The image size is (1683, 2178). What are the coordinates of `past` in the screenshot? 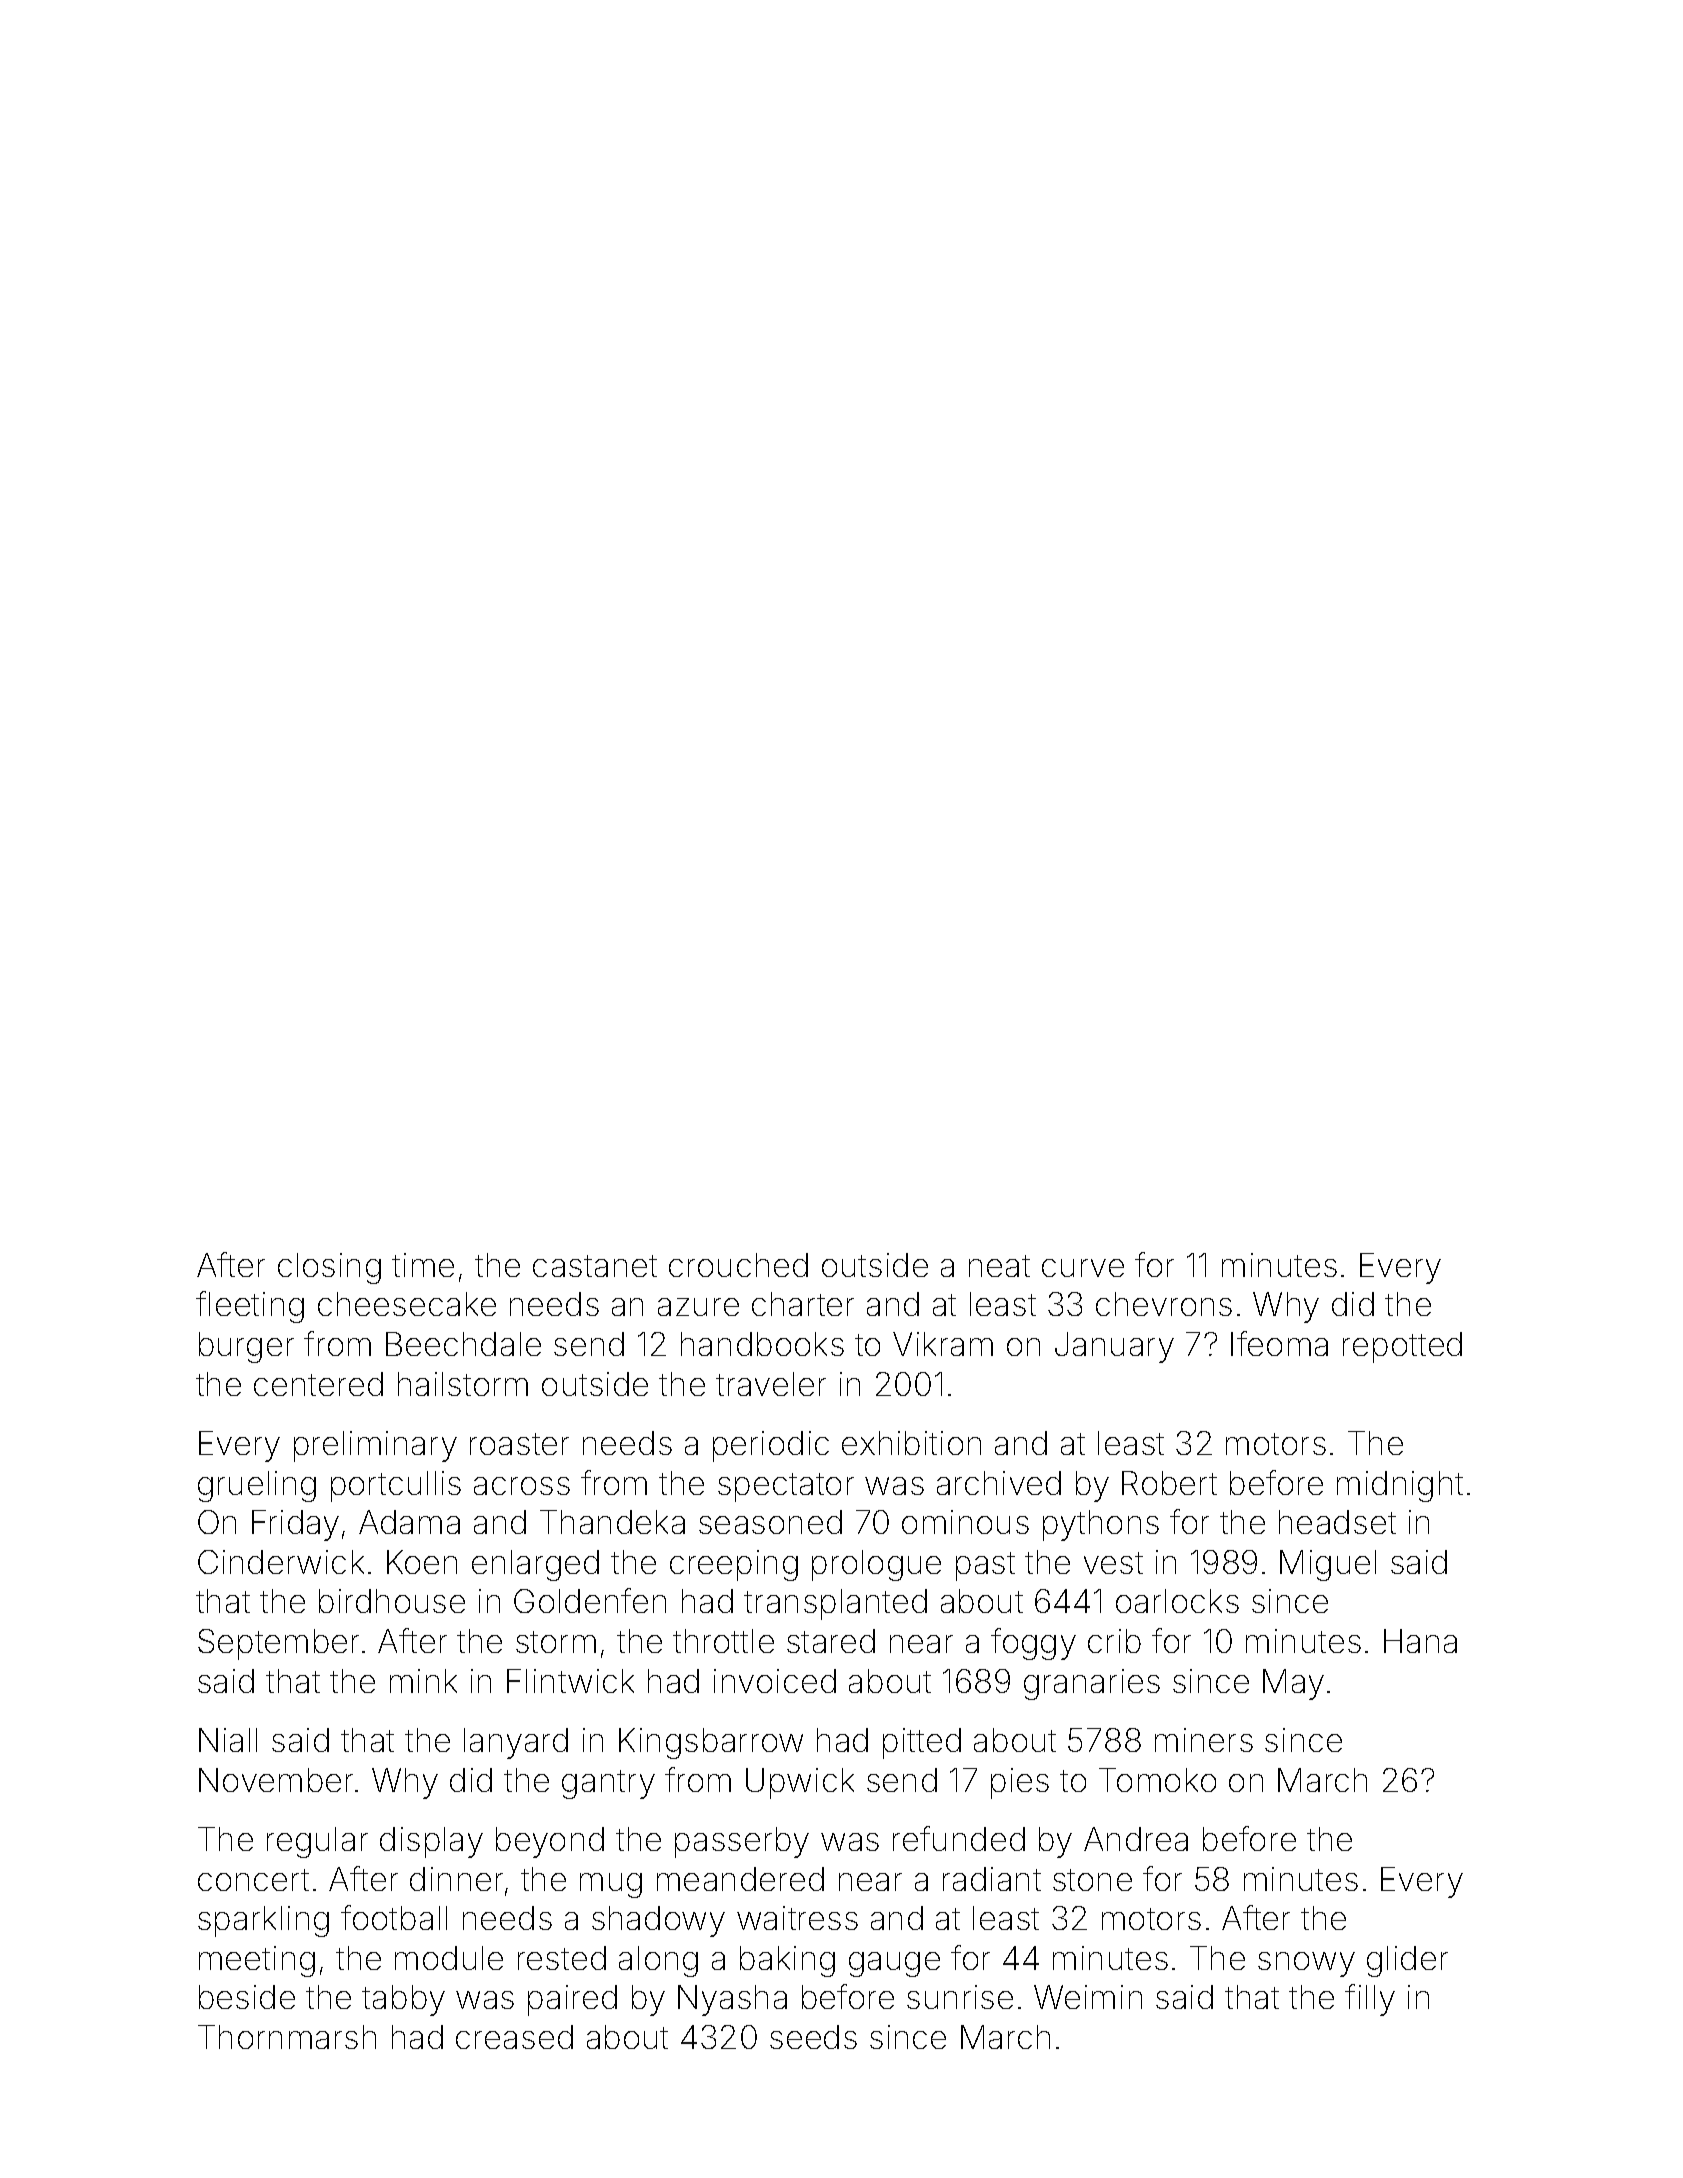 It's located at (985, 1566).
